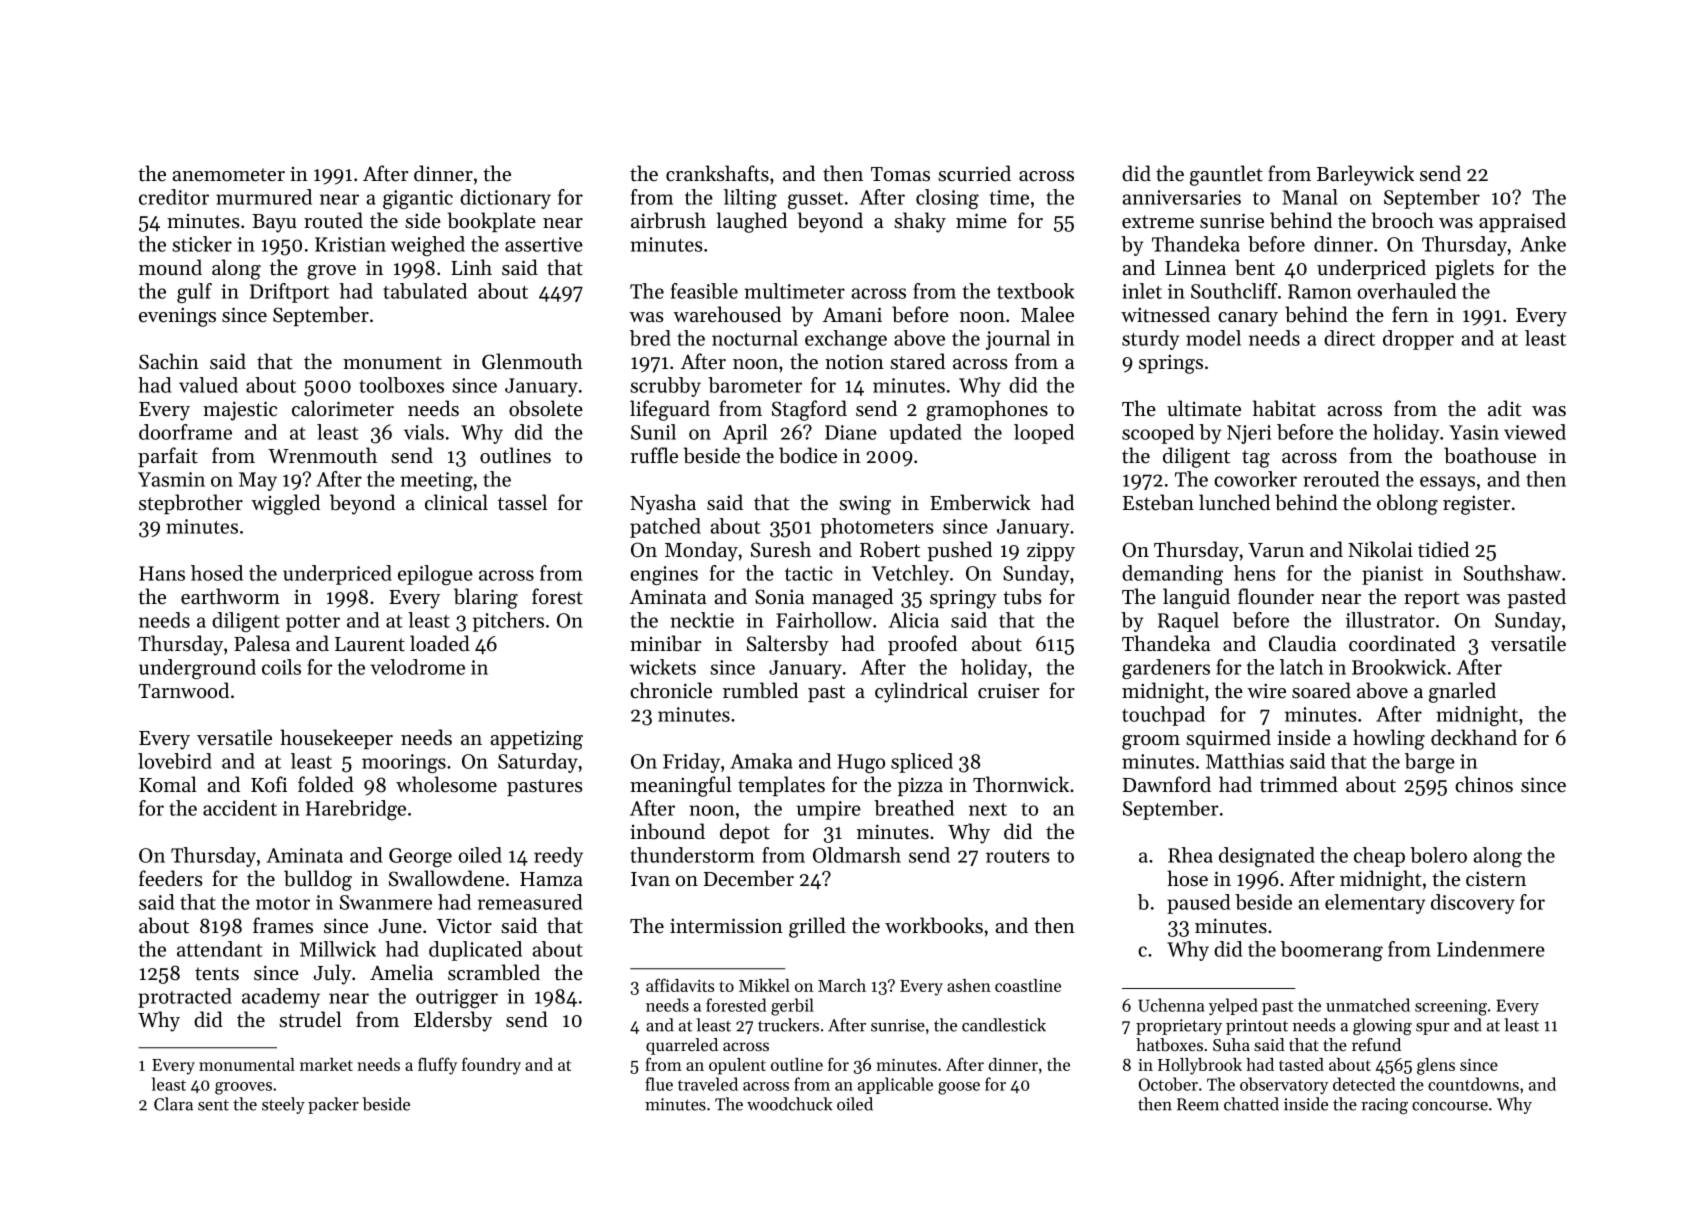 The image size is (1705, 1206). I want to click on anemometer, so click(228, 175).
